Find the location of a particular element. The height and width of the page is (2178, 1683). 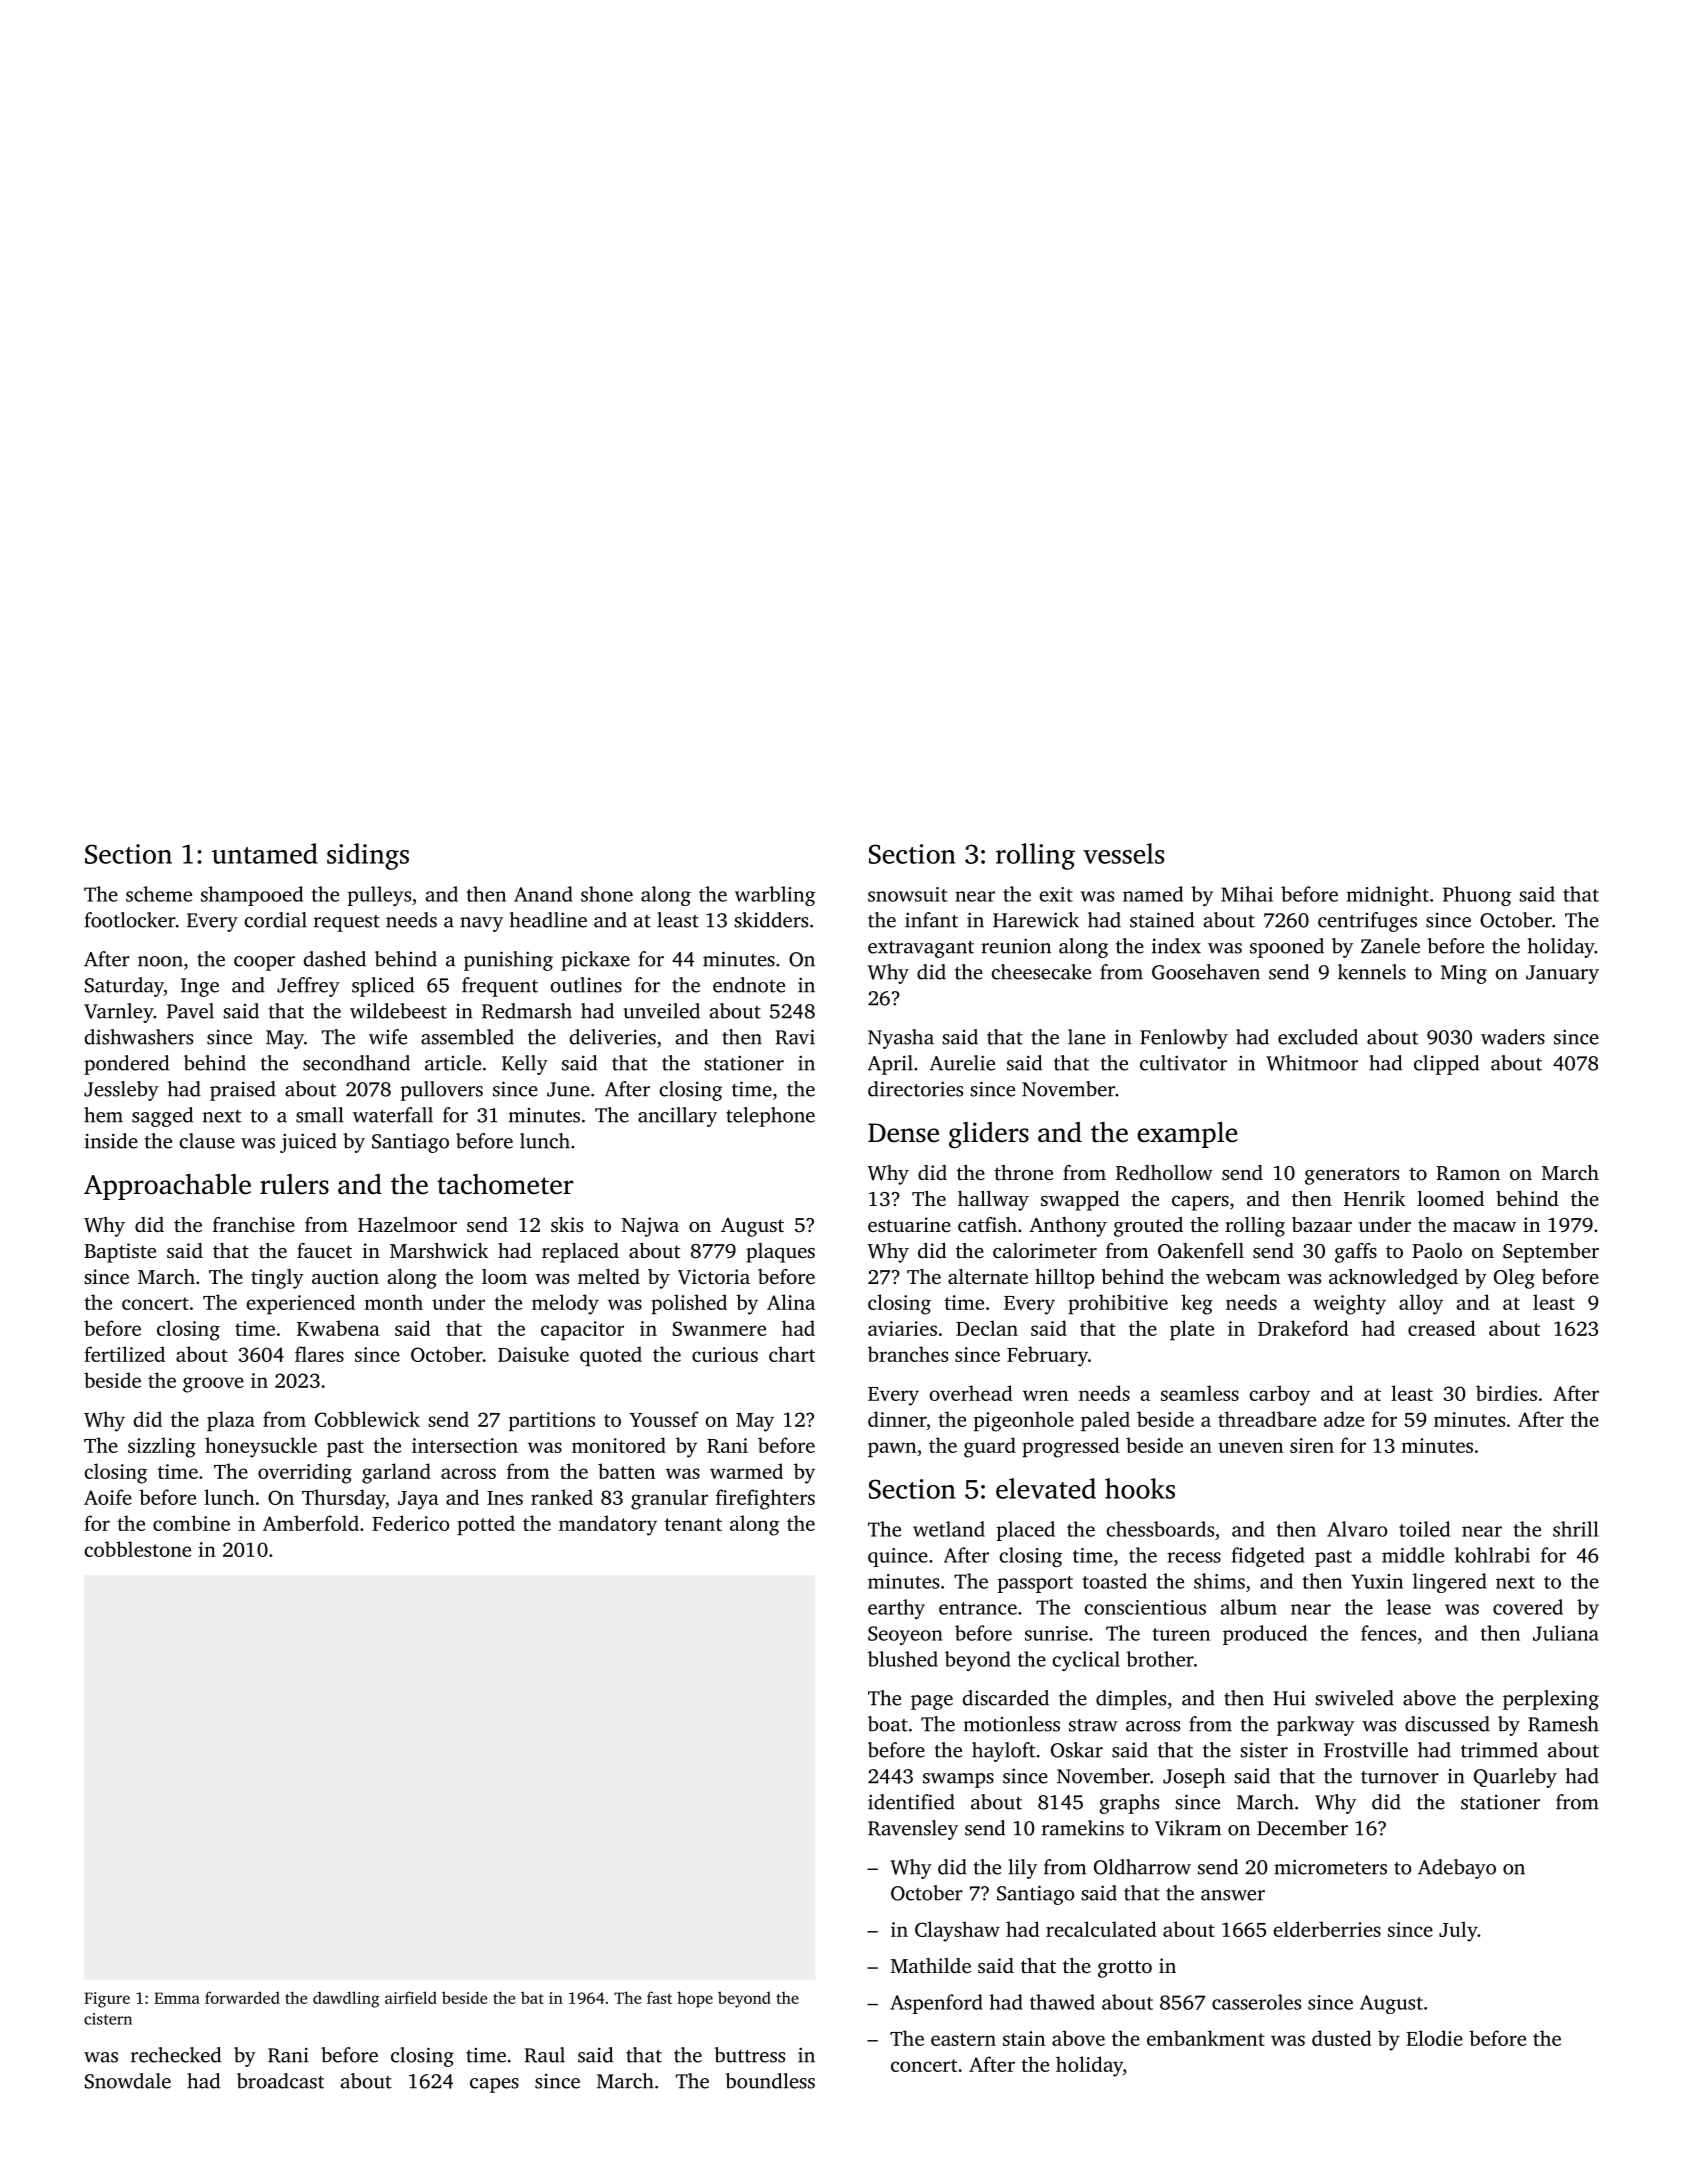

adze is located at coordinates (1344, 1419).
